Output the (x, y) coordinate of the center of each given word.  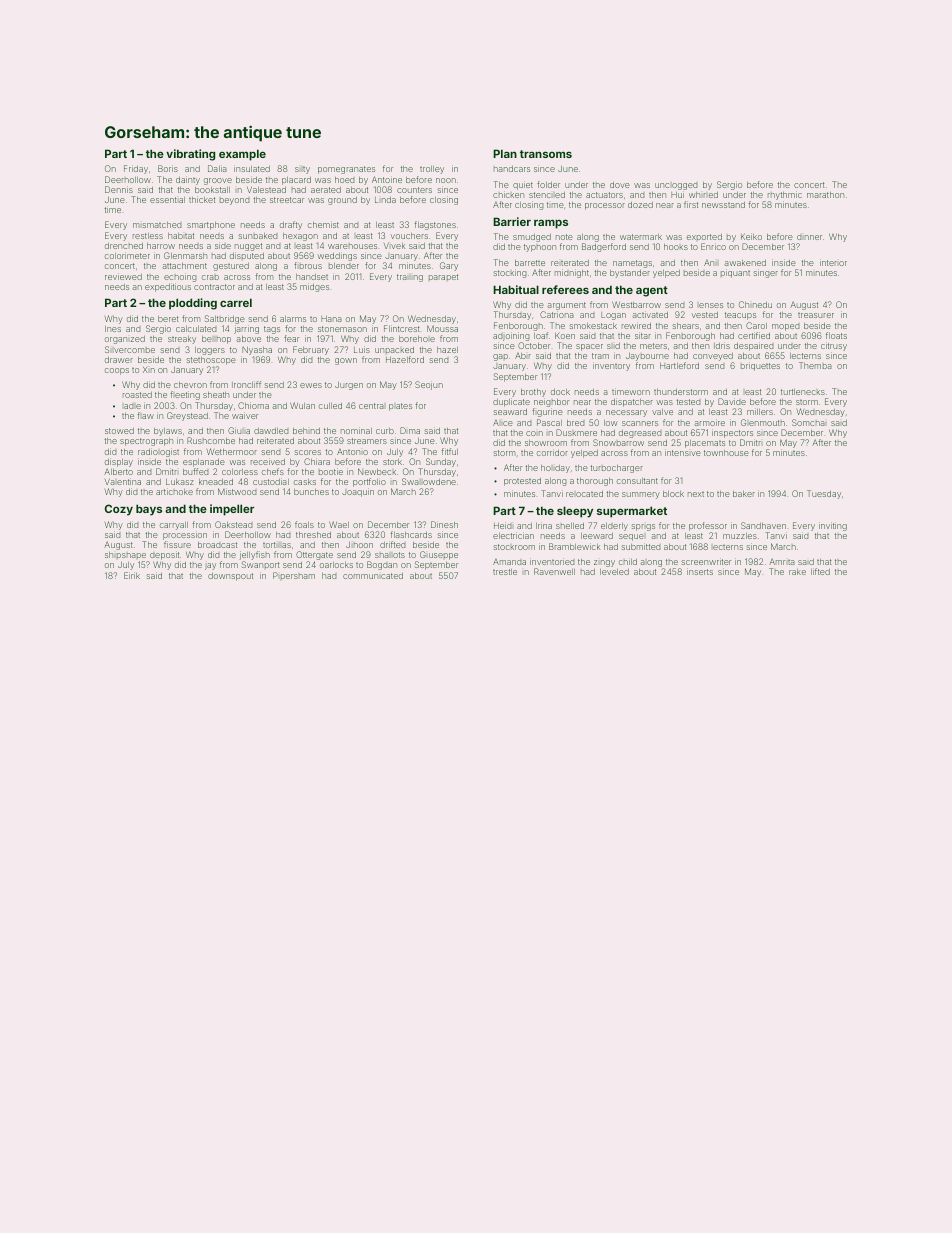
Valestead (266, 190)
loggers (210, 351)
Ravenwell (554, 571)
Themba (815, 365)
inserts (700, 571)
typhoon (540, 248)
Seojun (429, 385)
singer (766, 273)
